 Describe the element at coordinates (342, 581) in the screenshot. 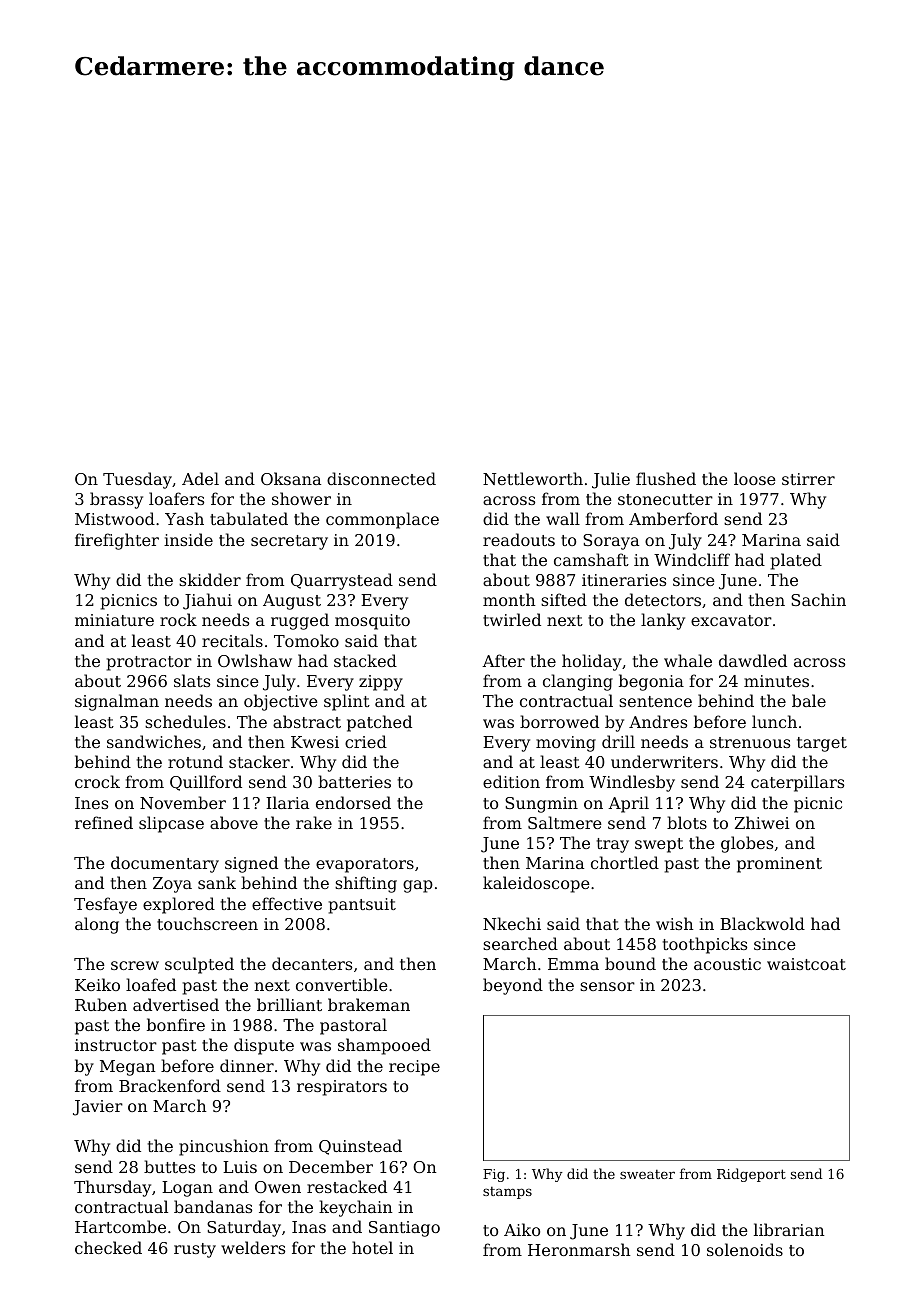

I see `Quarrystead` at that location.
